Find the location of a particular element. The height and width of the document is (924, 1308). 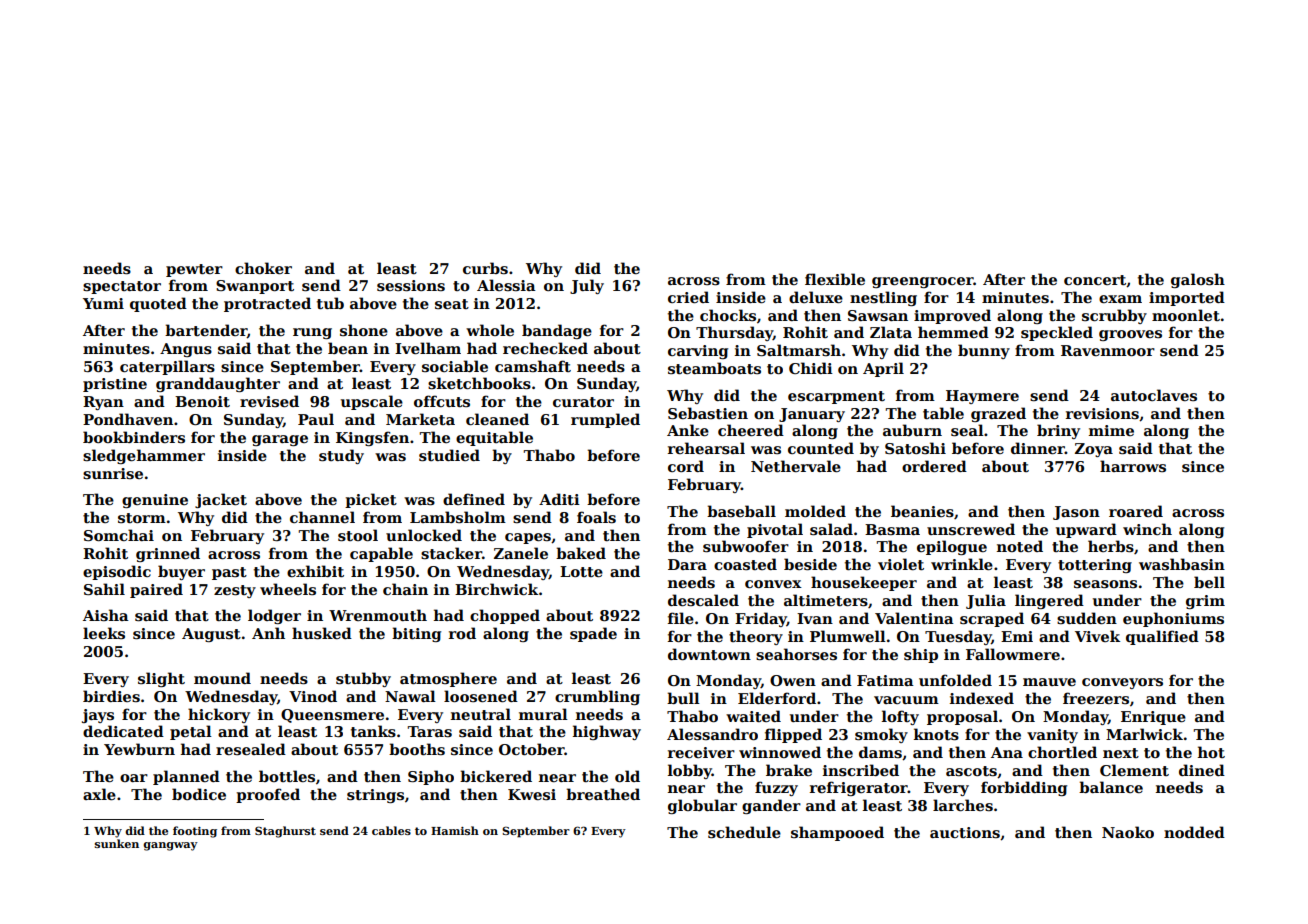

episodic is located at coordinates (117, 572).
